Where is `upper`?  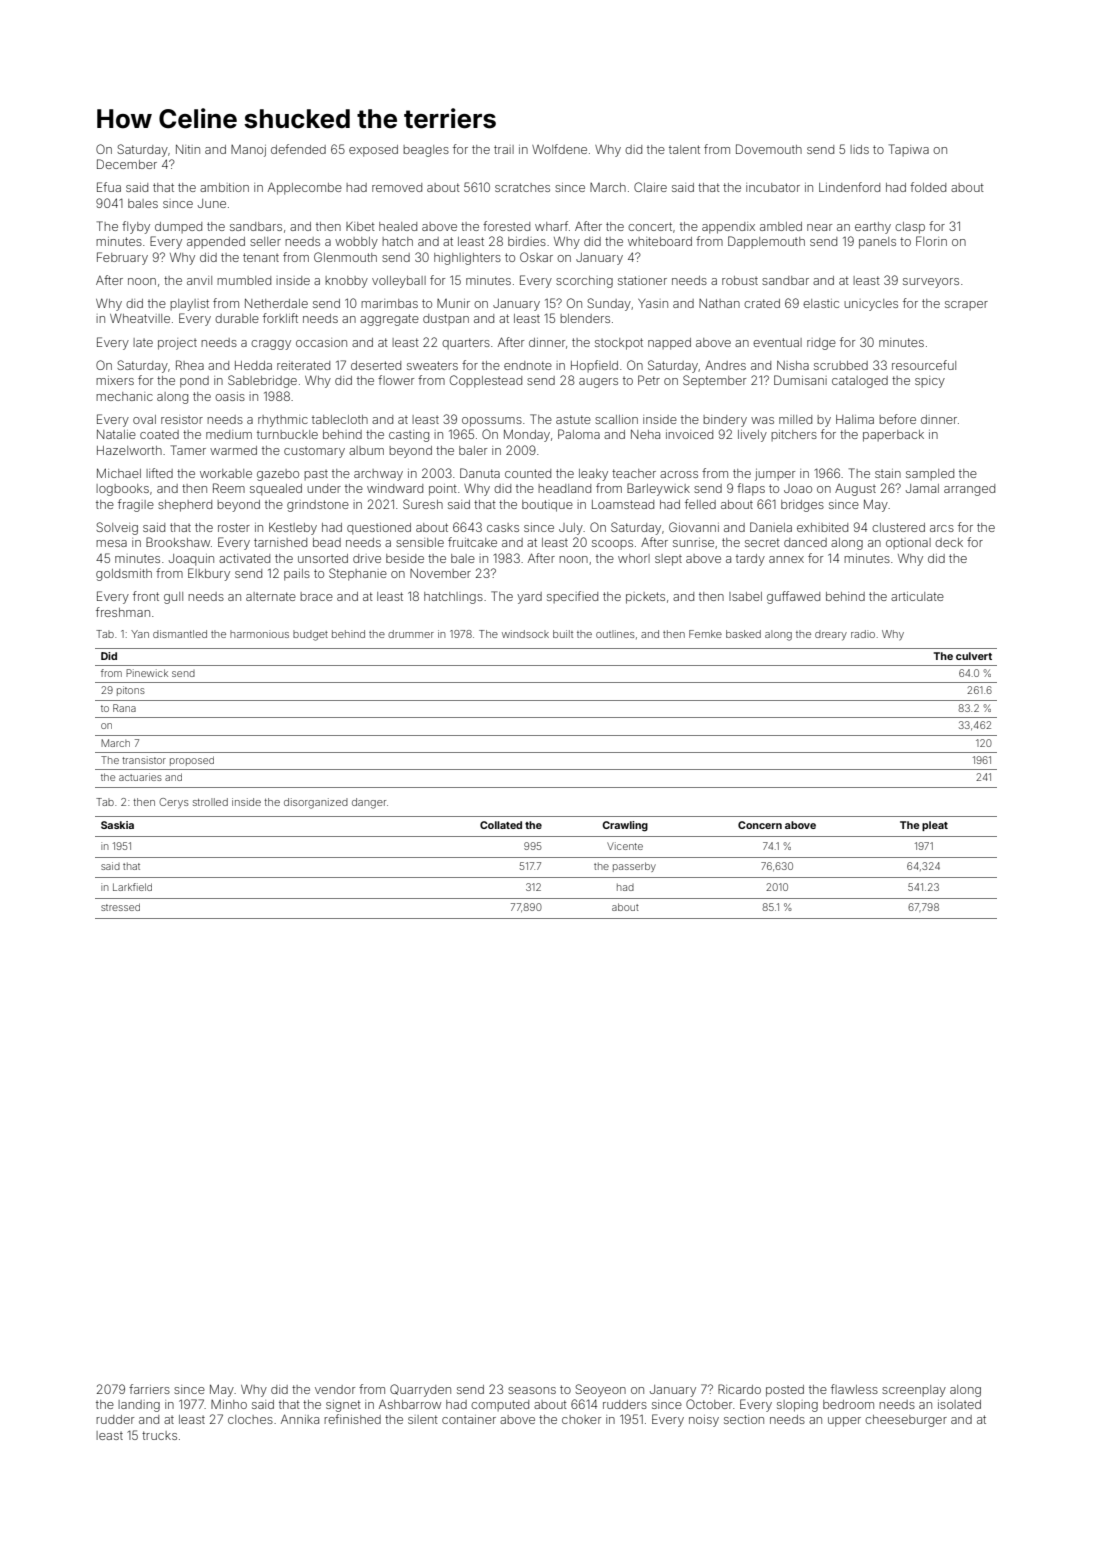
upper is located at coordinates (844, 1422).
